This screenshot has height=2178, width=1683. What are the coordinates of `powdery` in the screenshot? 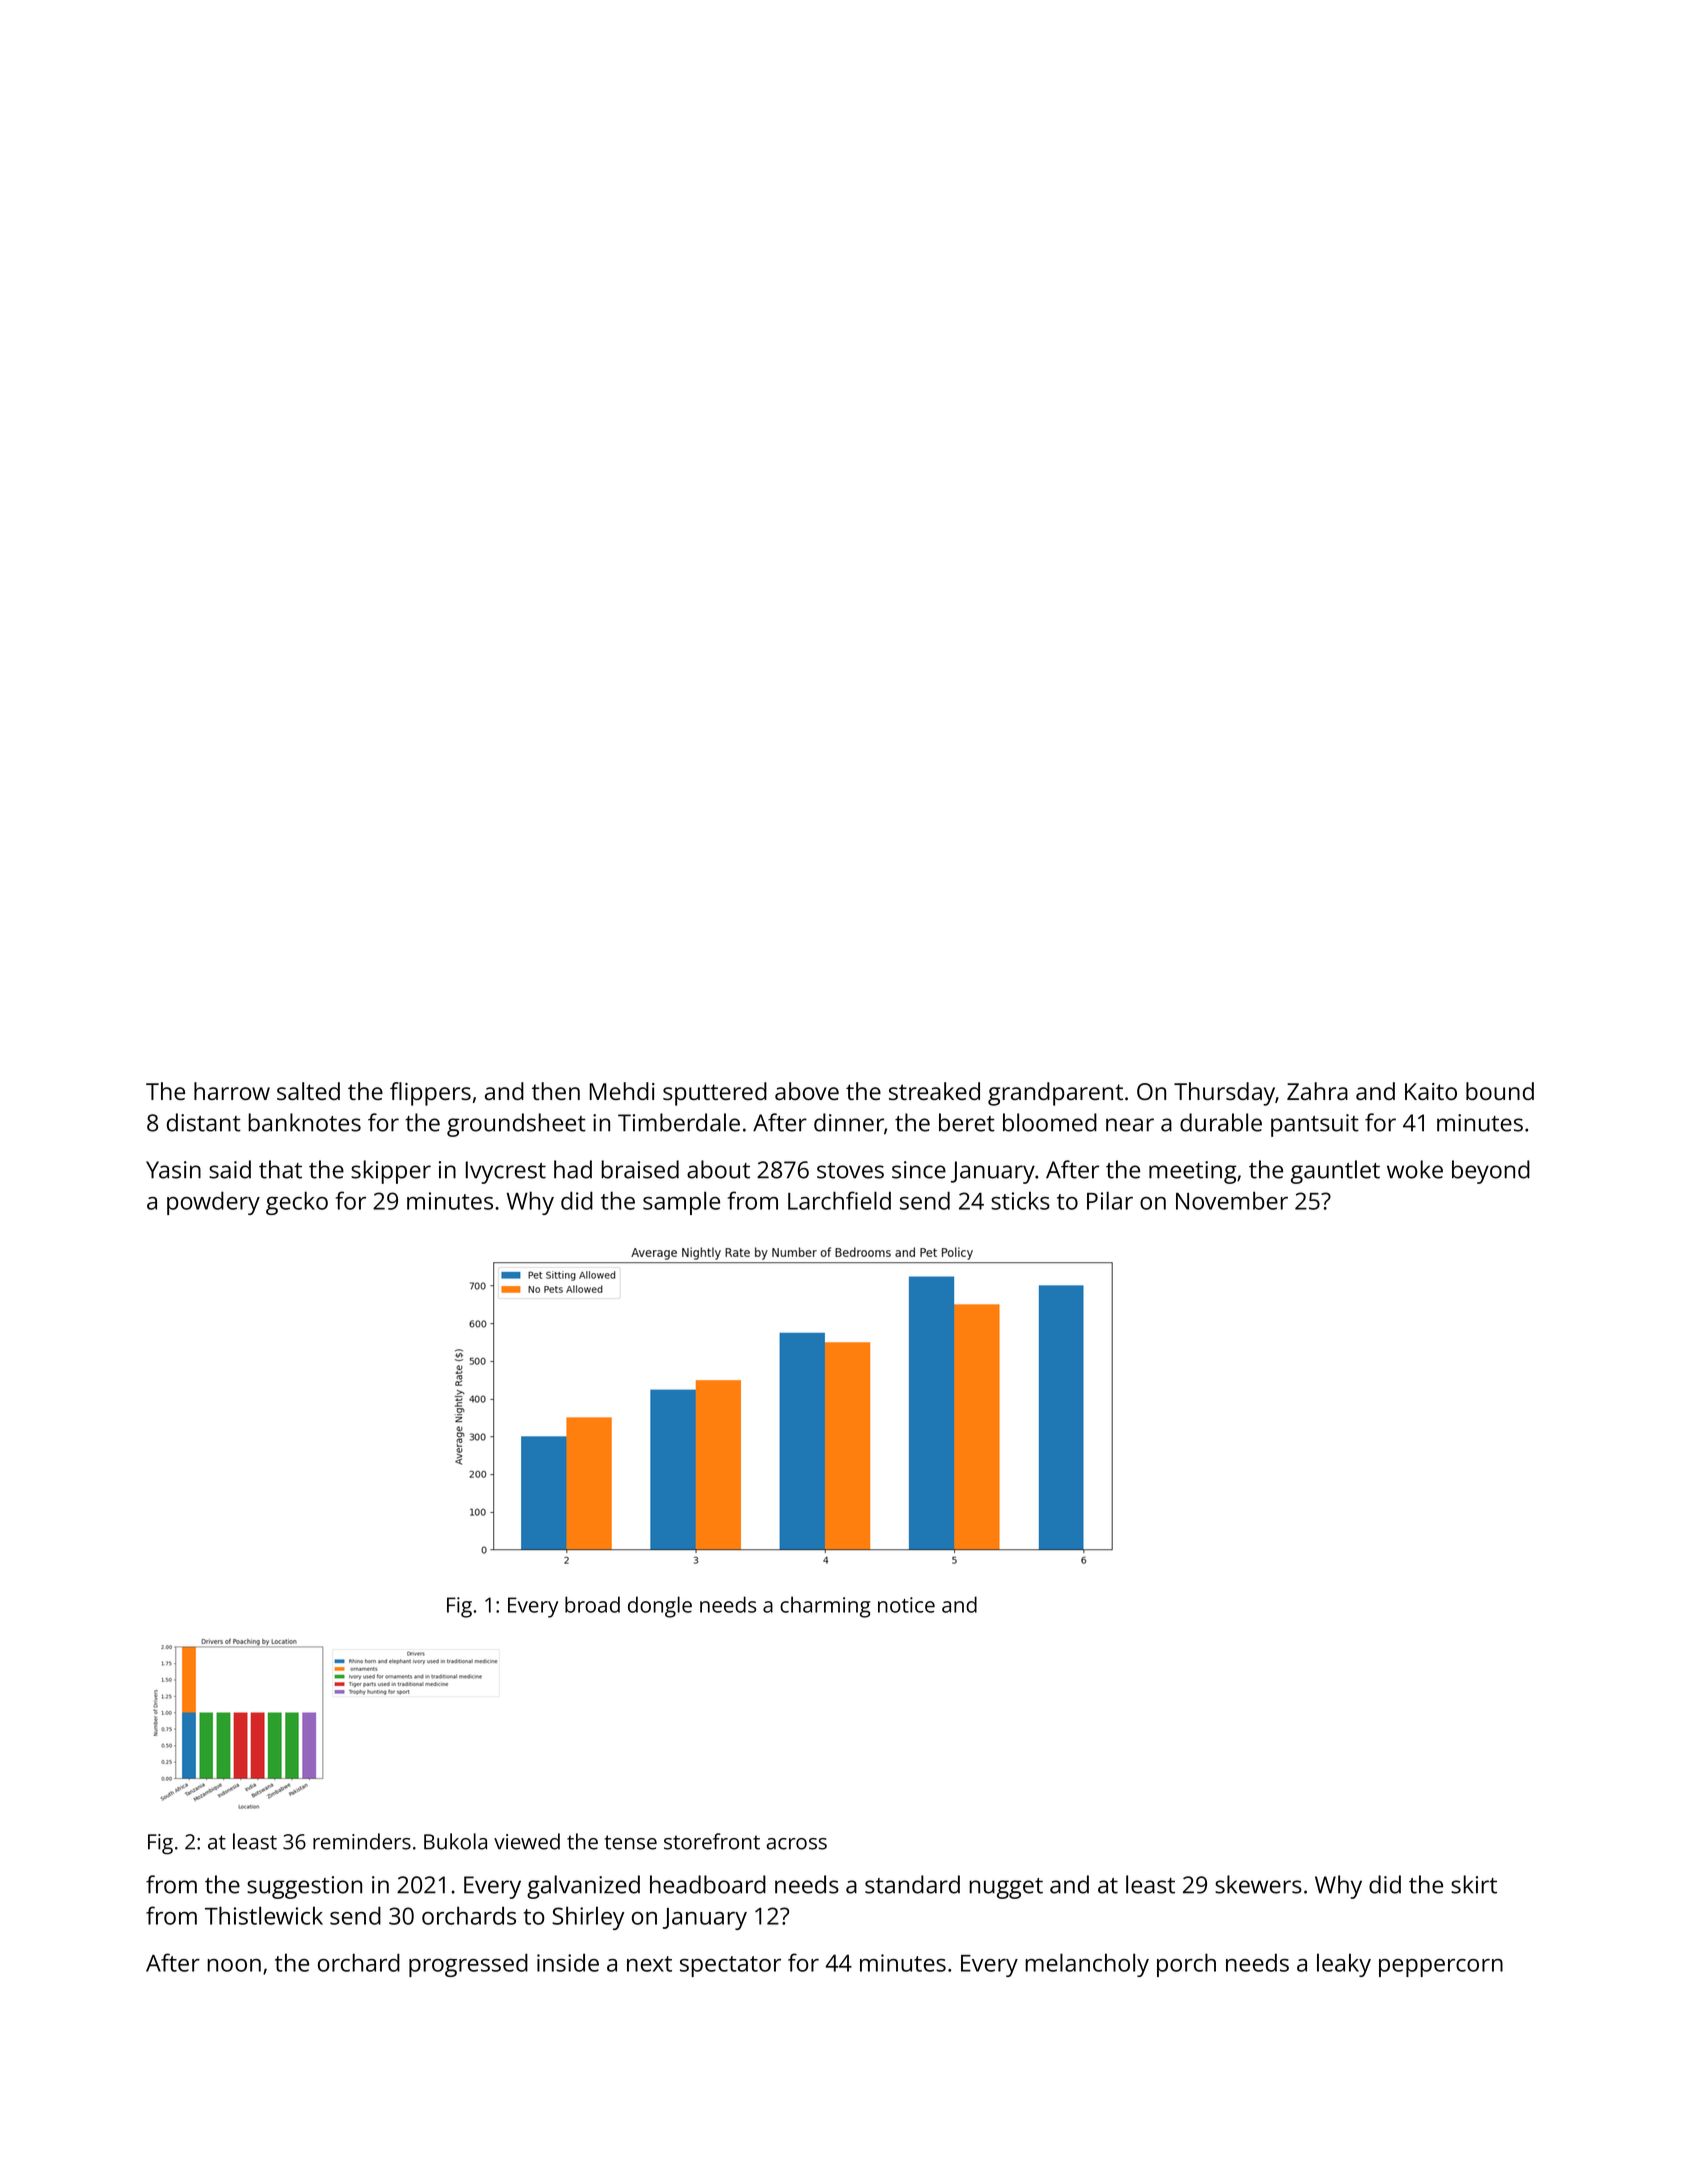 It's located at (213, 1203).
